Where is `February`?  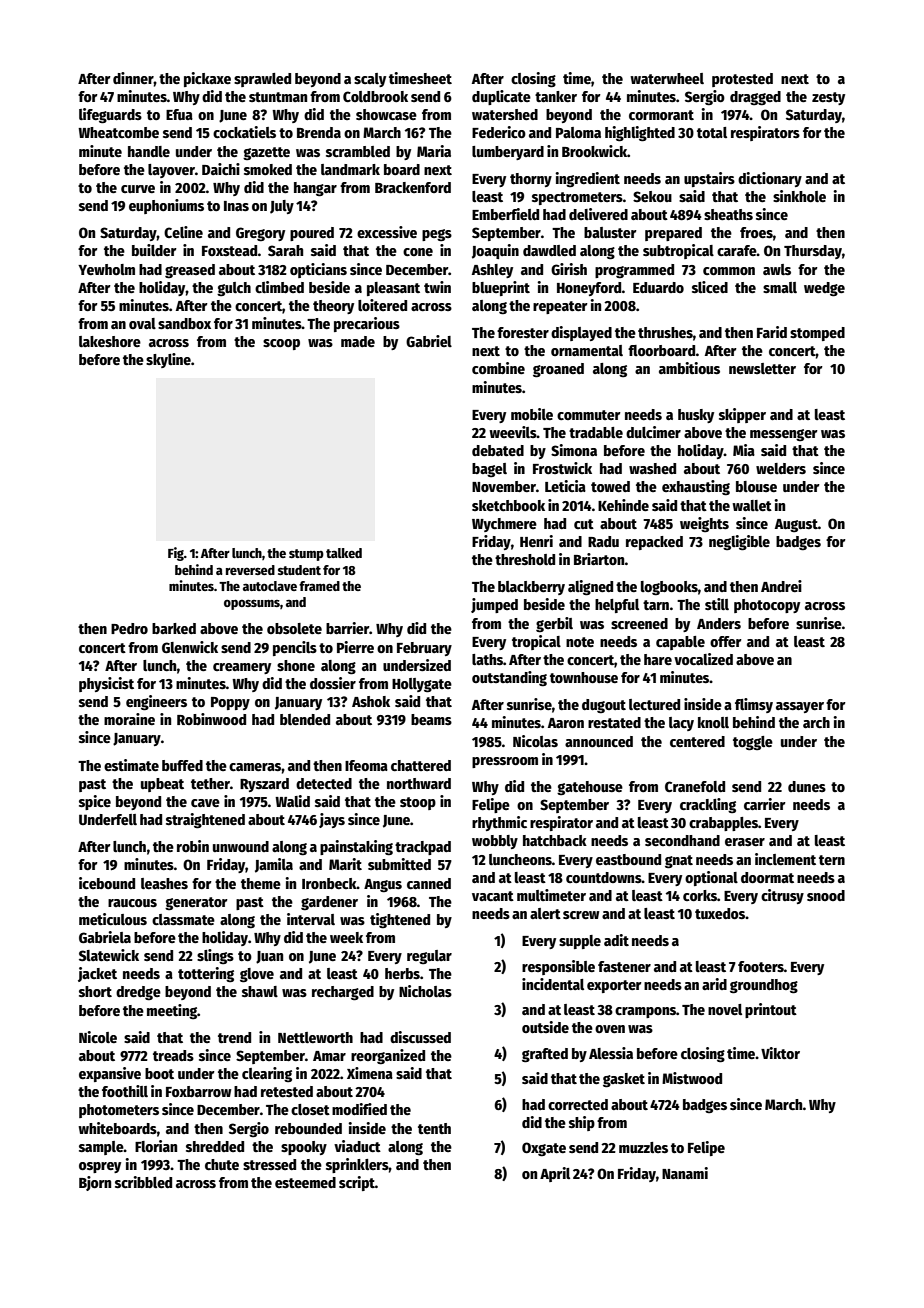 February is located at coordinates (424, 649).
